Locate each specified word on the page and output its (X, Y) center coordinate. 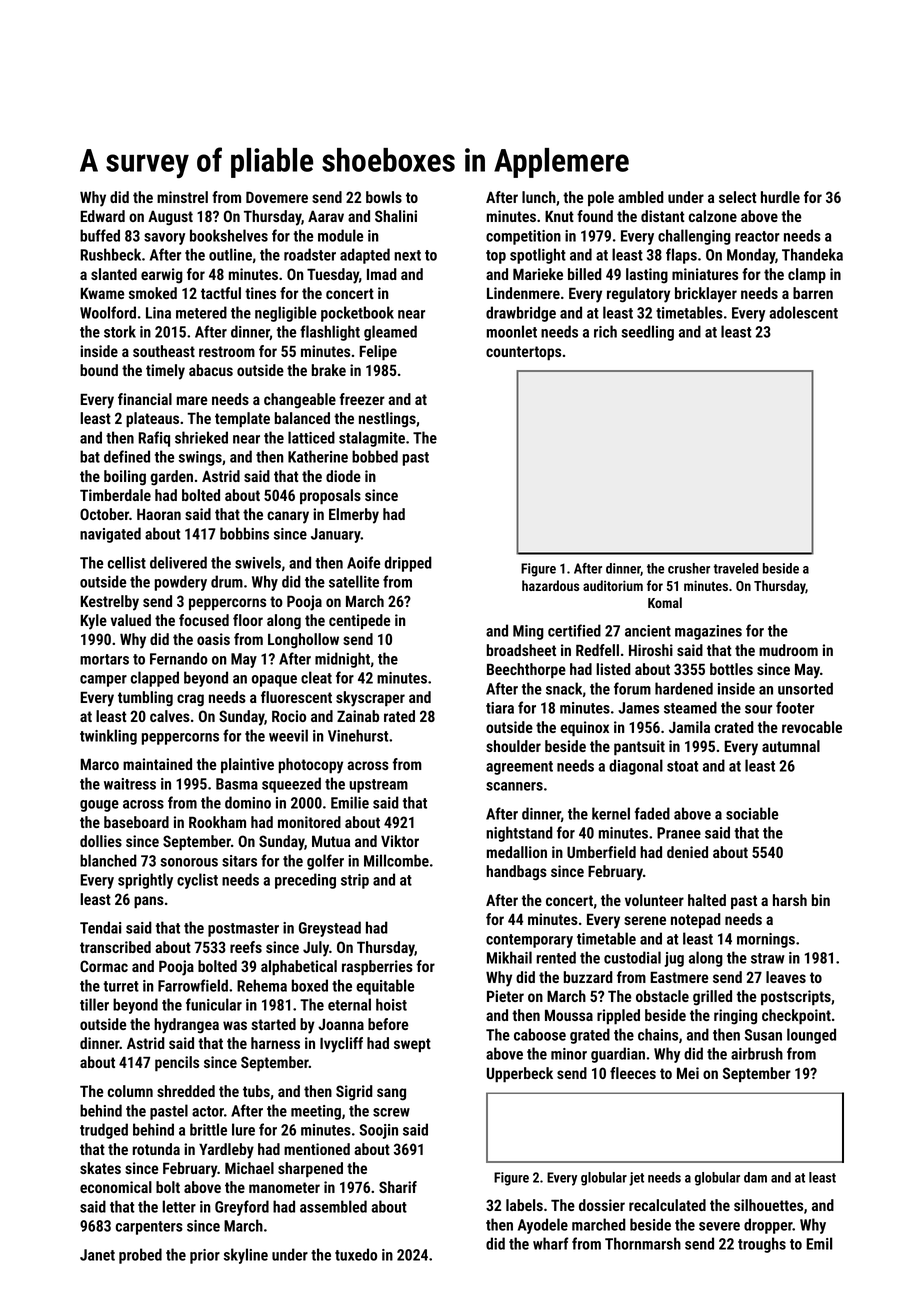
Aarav (326, 216)
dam (755, 1177)
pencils (177, 1064)
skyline (246, 1256)
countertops (523, 353)
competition (523, 237)
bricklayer (706, 295)
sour (758, 709)
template (242, 419)
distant (663, 216)
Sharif (398, 1187)
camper (103, 681)
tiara (500, 708)
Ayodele (543, 1226)
